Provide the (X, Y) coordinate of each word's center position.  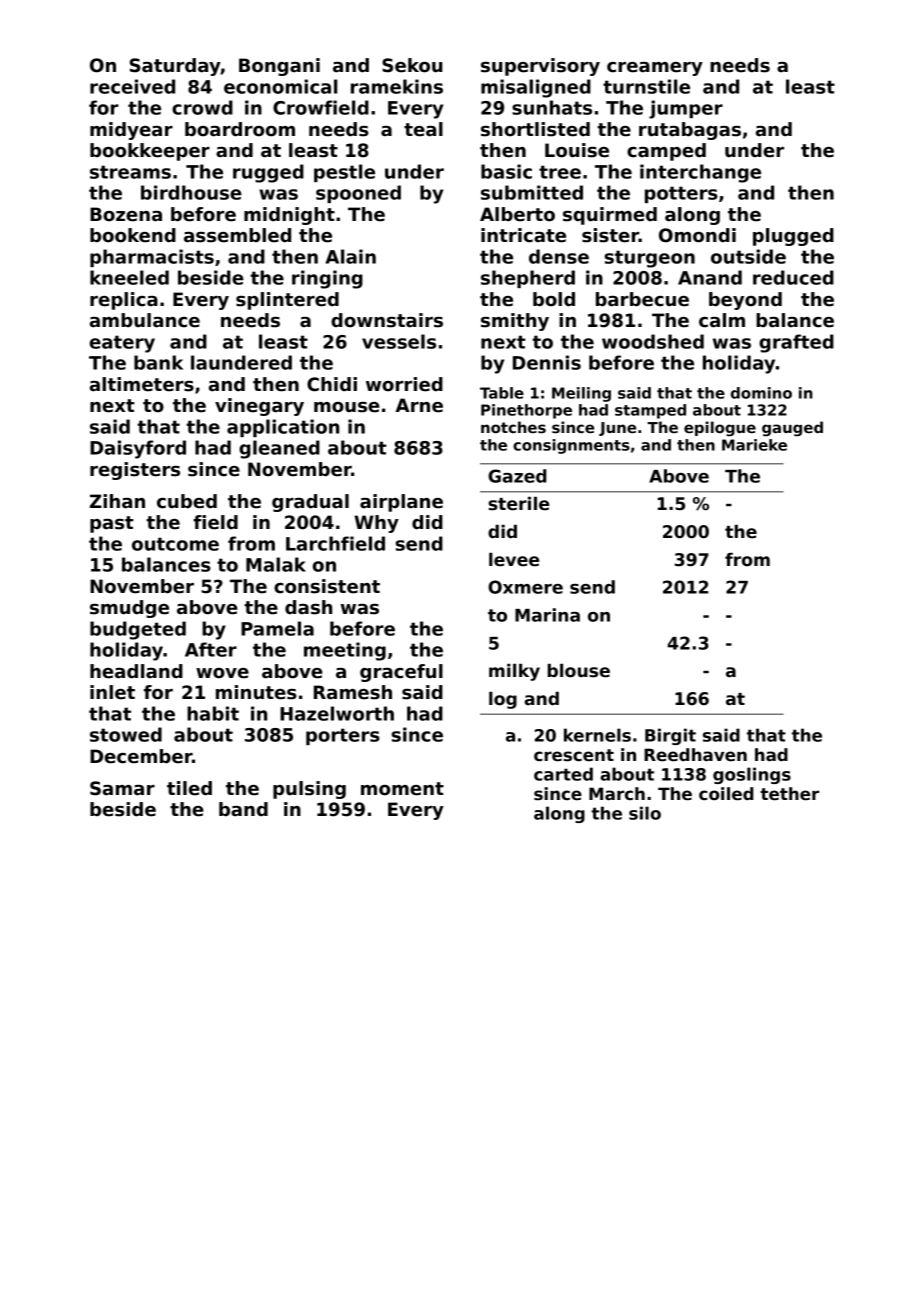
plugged (793, 237)
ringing (327, 279)
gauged (792, 429)
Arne (419, 405)
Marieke (754, 445)
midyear (131, 131)
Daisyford (138, 449)
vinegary (259, 407)
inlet (112, 692)
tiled (189, 788)
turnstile (646, 86)
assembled (237, 235)
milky (514, 672)
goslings (752, 775)
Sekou (412, 65)
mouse (347, 407)
